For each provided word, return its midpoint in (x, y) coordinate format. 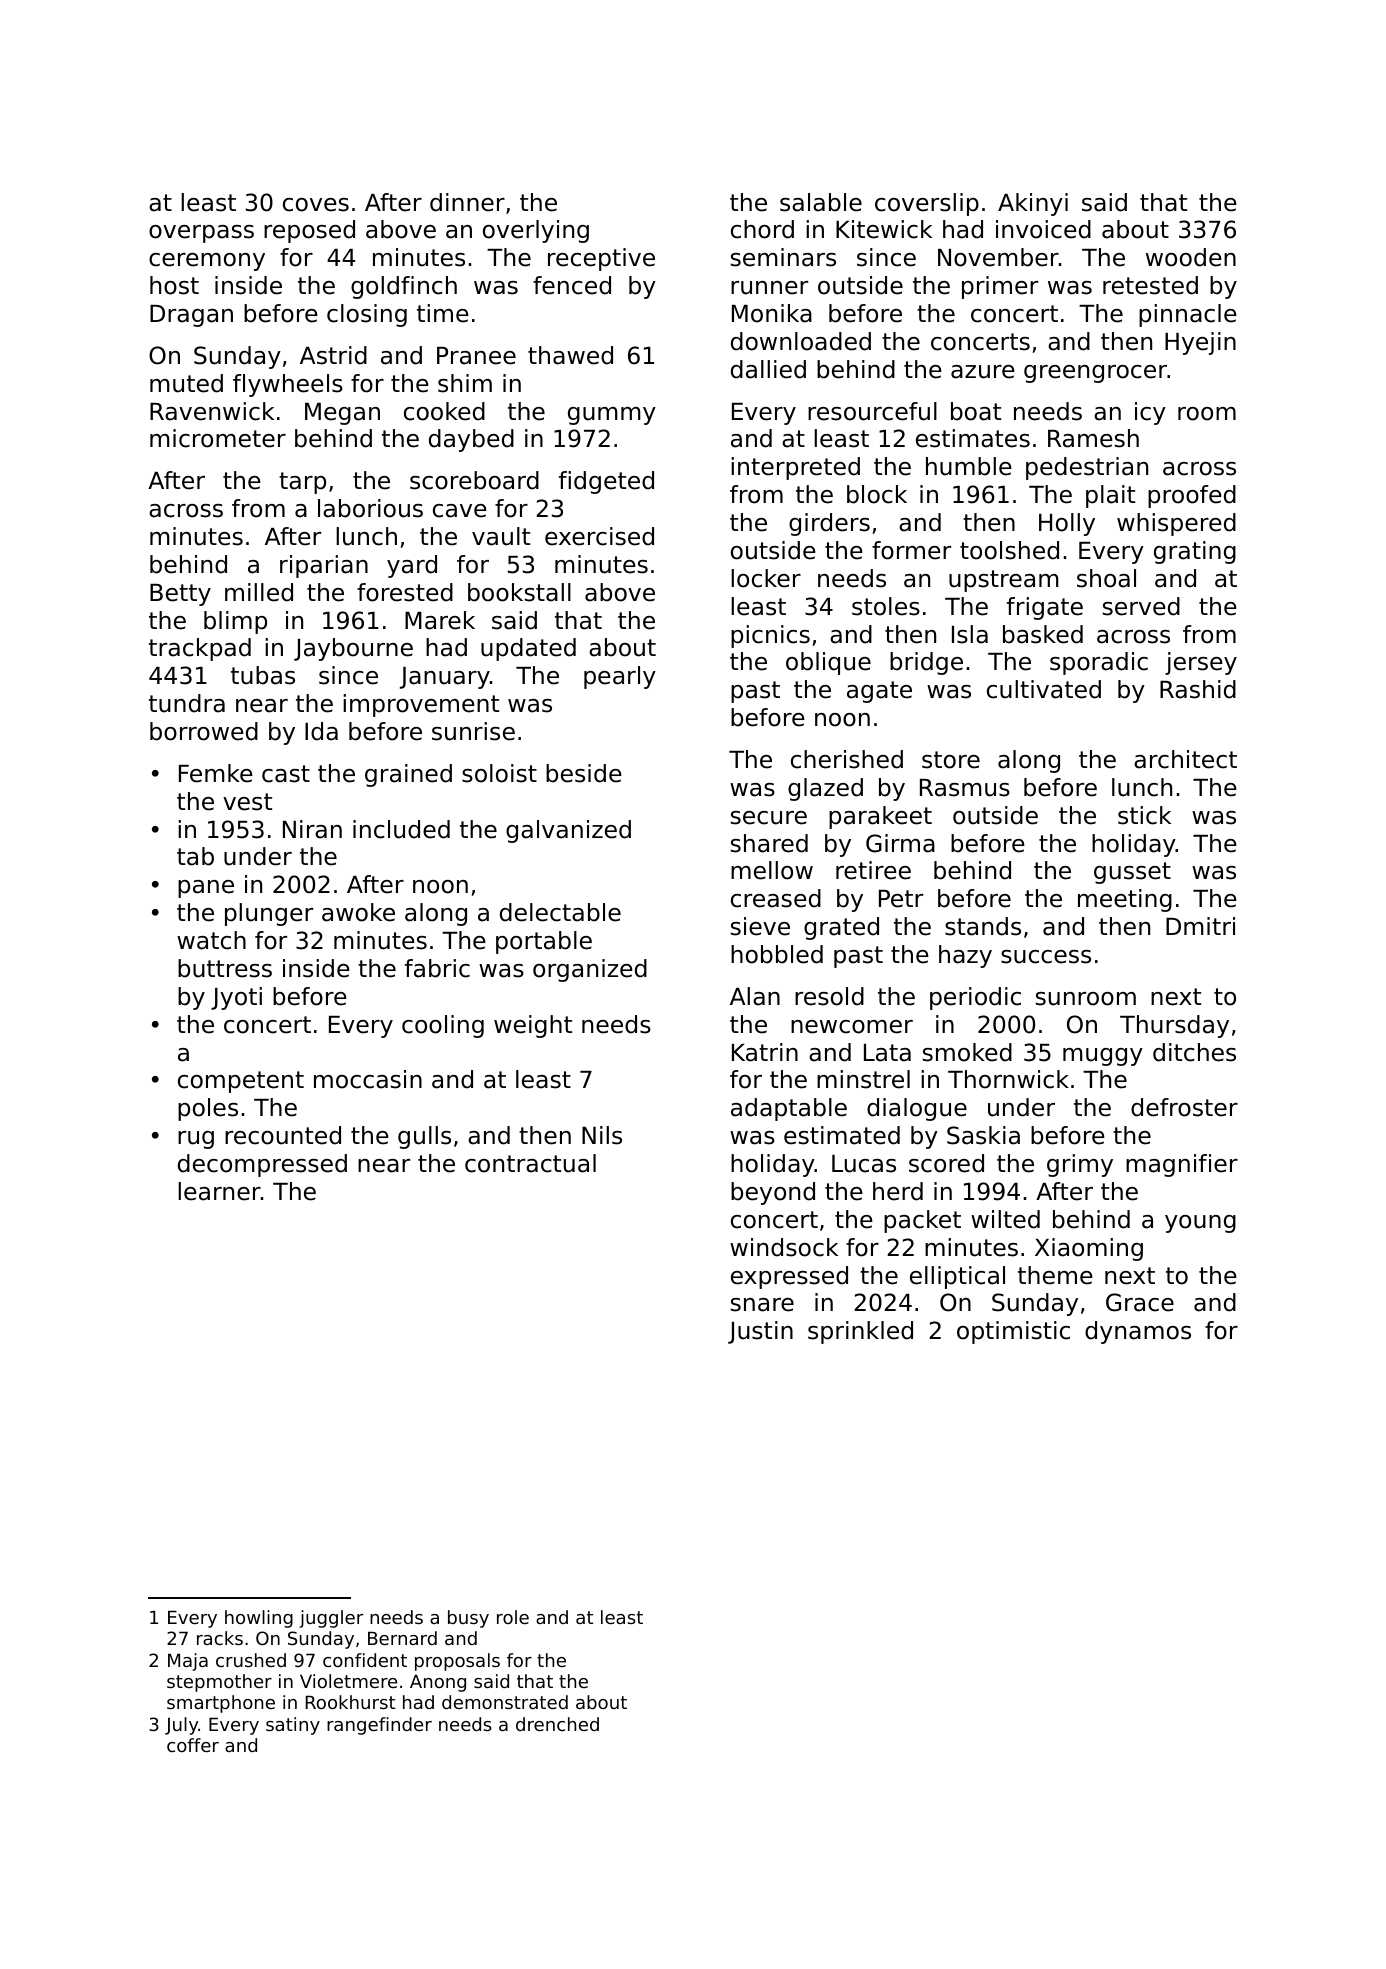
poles (208, 1109)
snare (762, 1305)
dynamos (1138, 1332)
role (513, 1617)
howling (259, 1619)
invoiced (1043, 229)
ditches (1194, 1052)
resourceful (872, 411)
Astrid (333, 355)
